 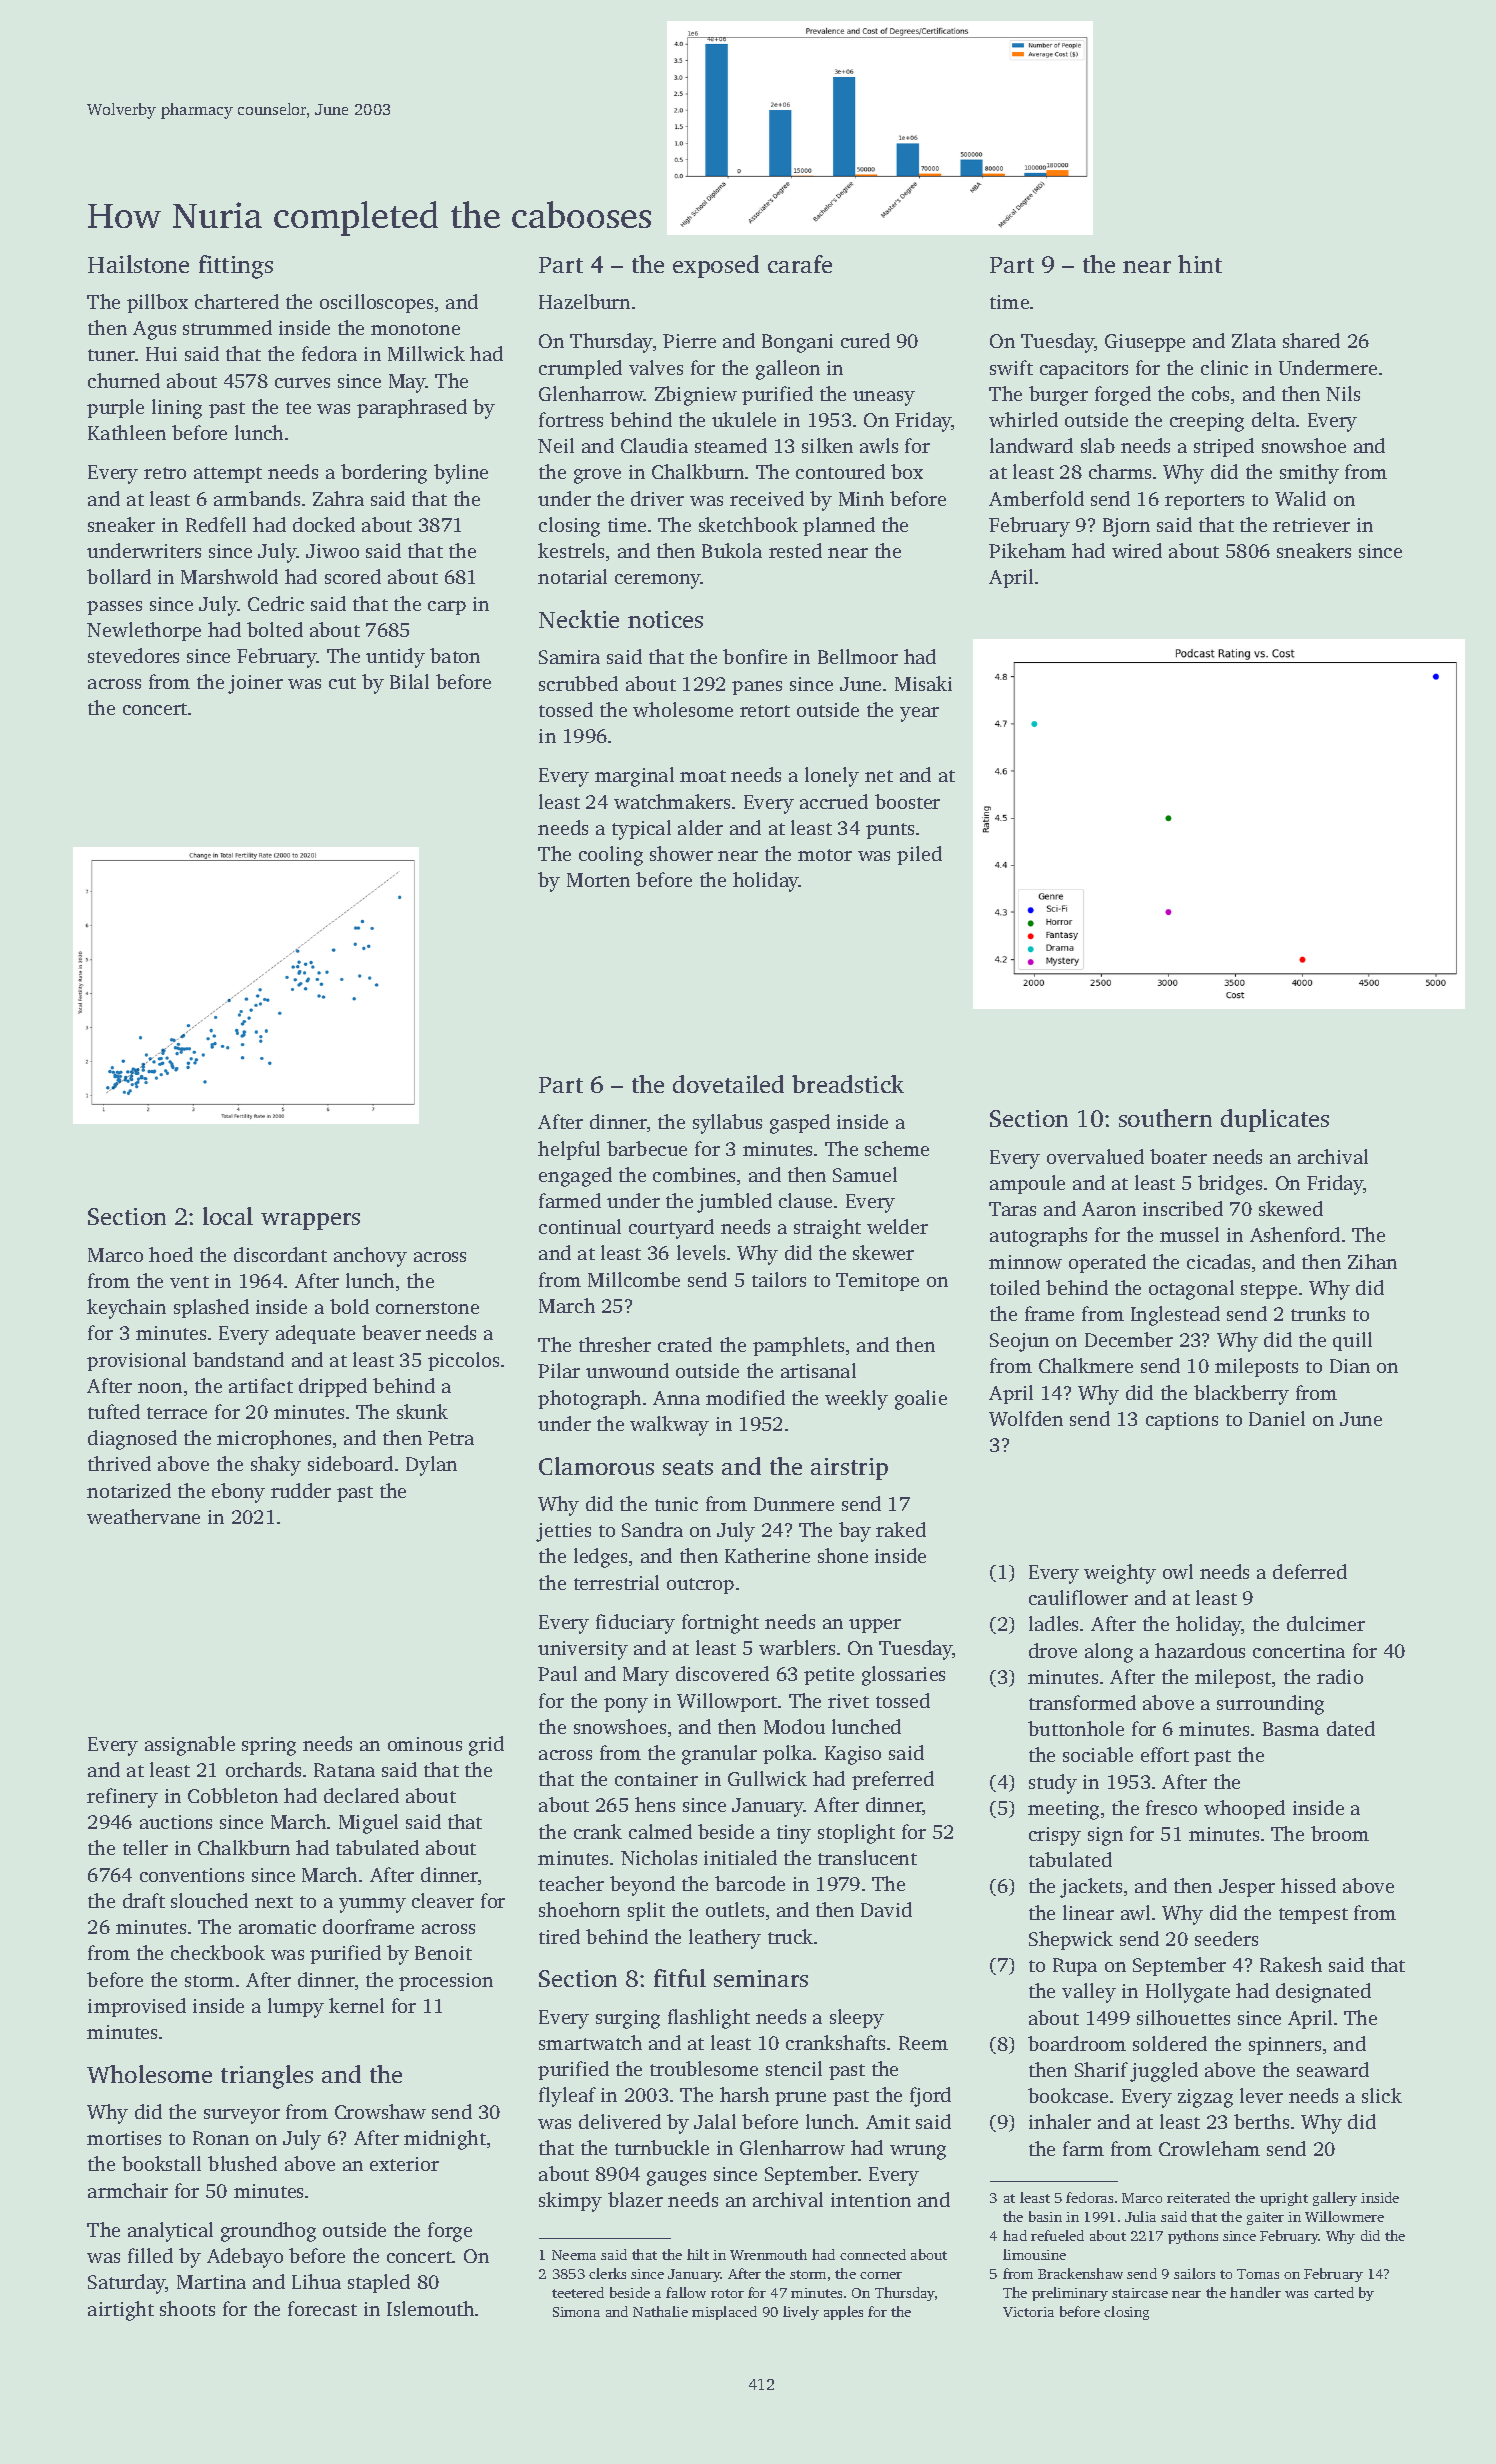 I want to click on joiner, so click(x=255, y=684).
